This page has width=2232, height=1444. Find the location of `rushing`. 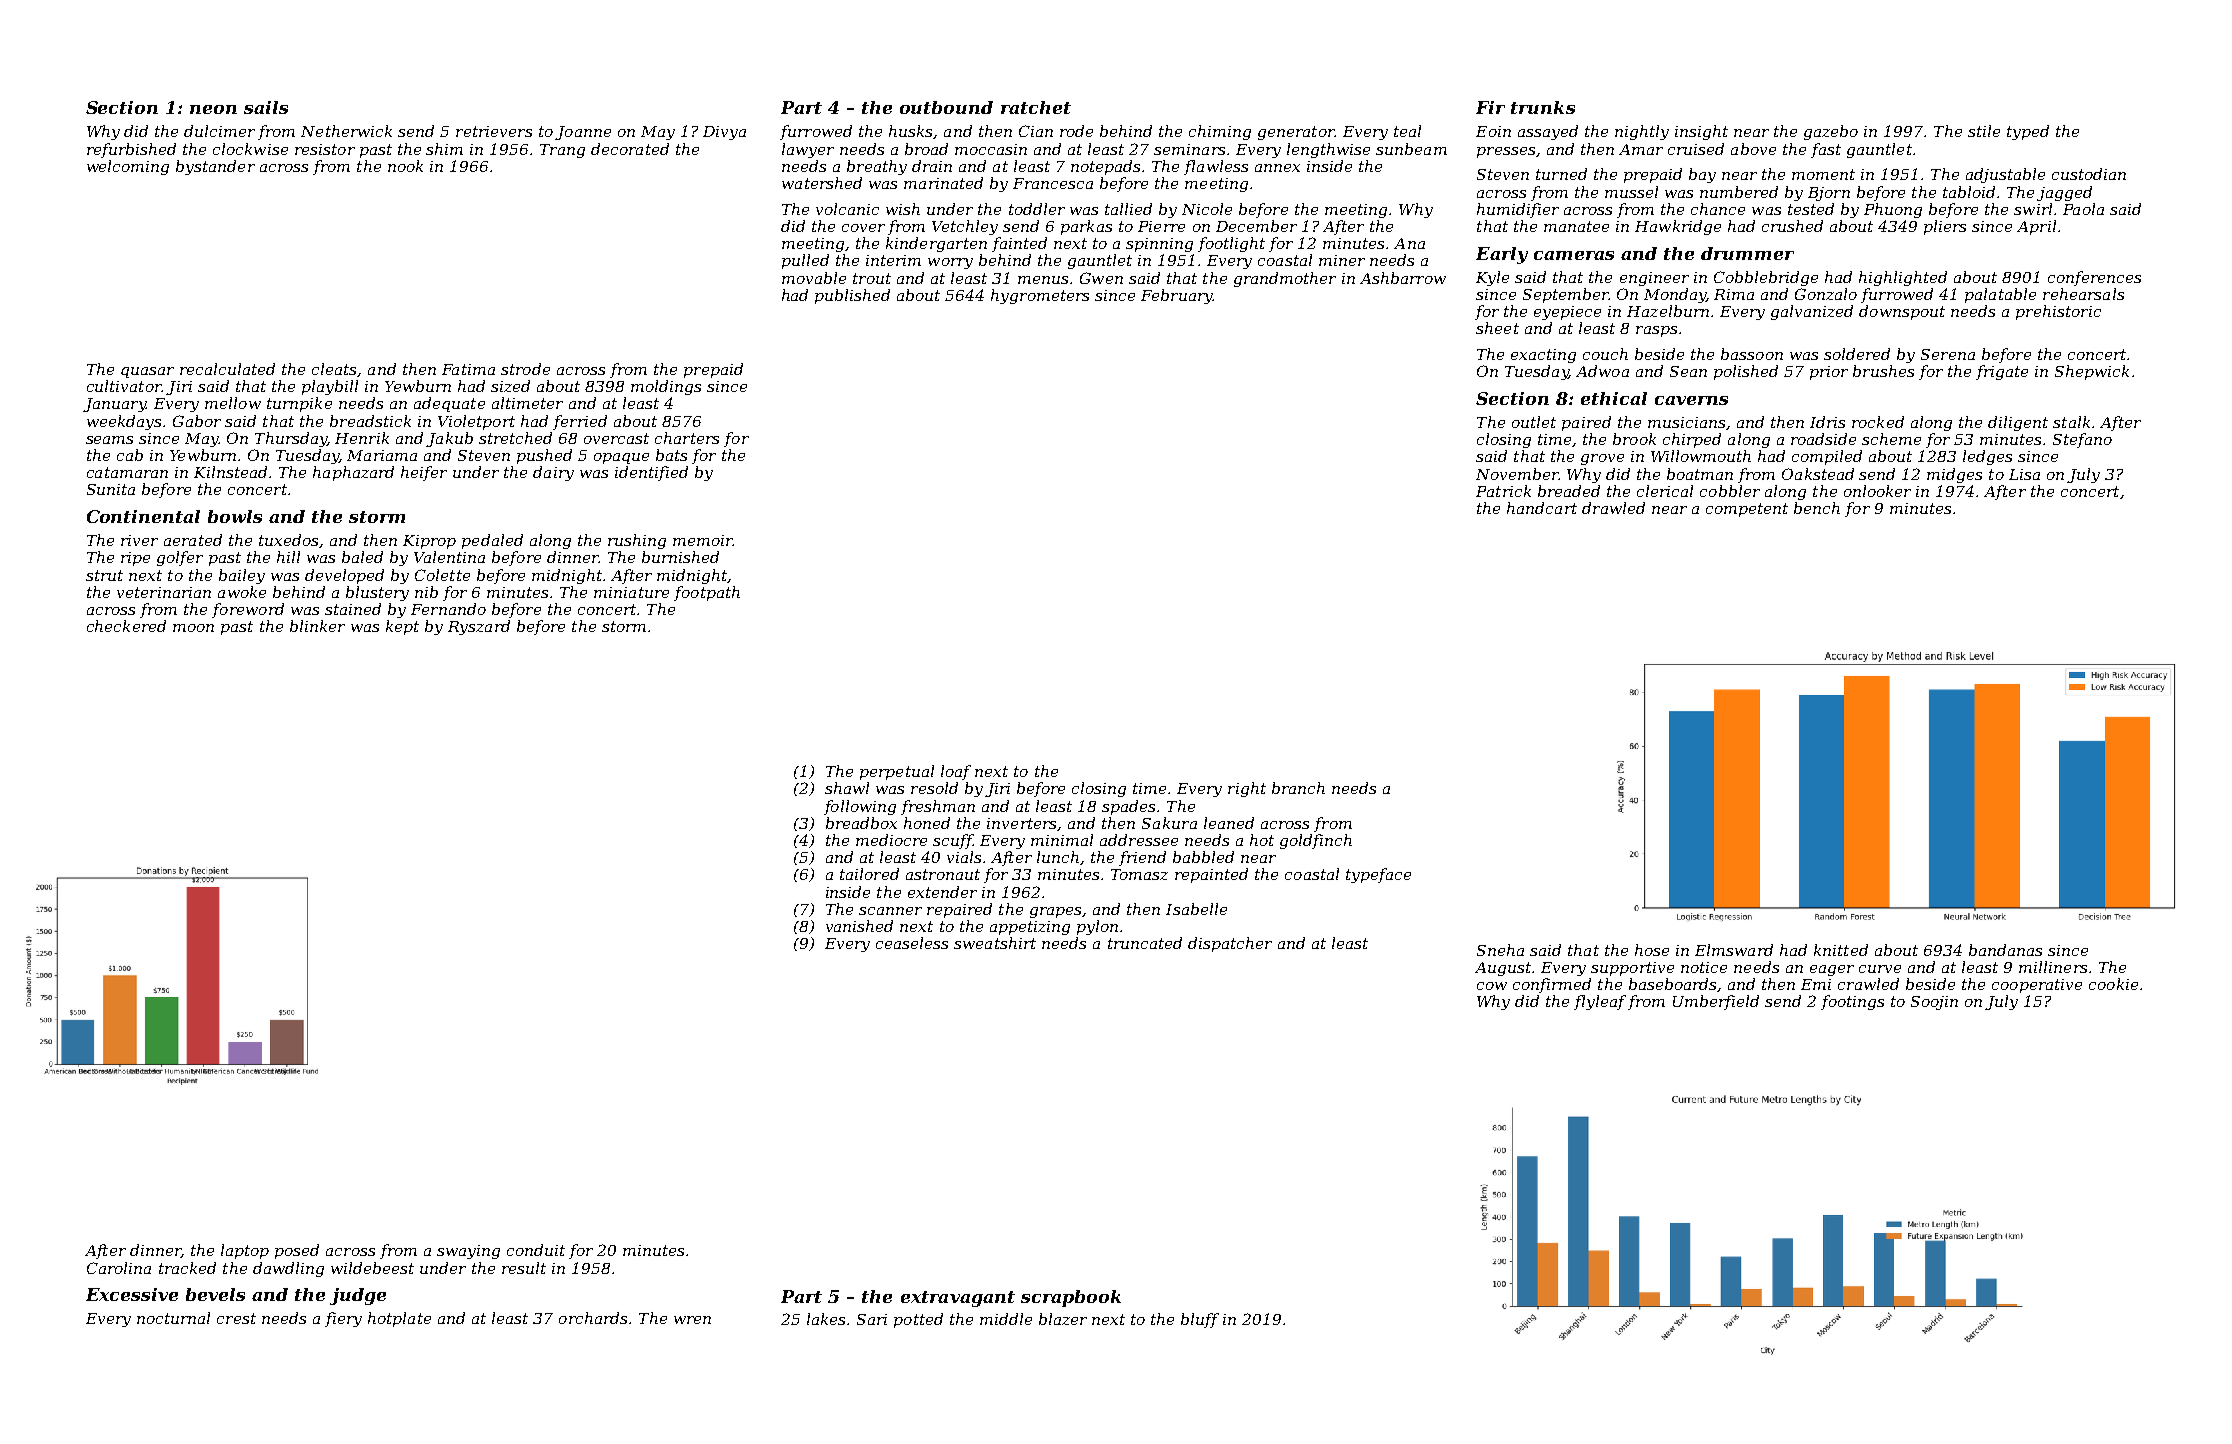

rushing is located at coordinates (637, 541).
